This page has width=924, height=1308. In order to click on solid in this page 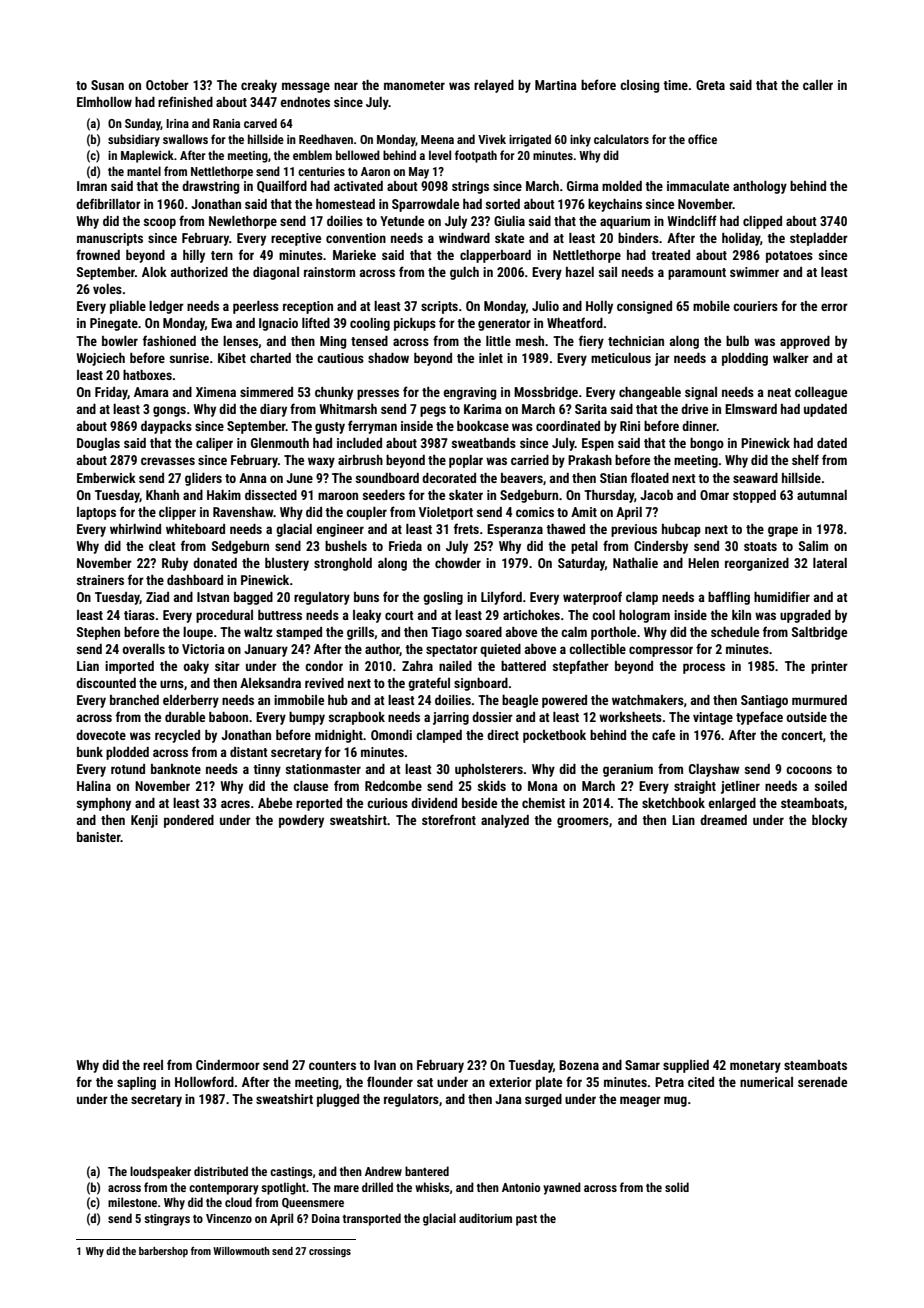, I will do `click(677, 1187)`.
